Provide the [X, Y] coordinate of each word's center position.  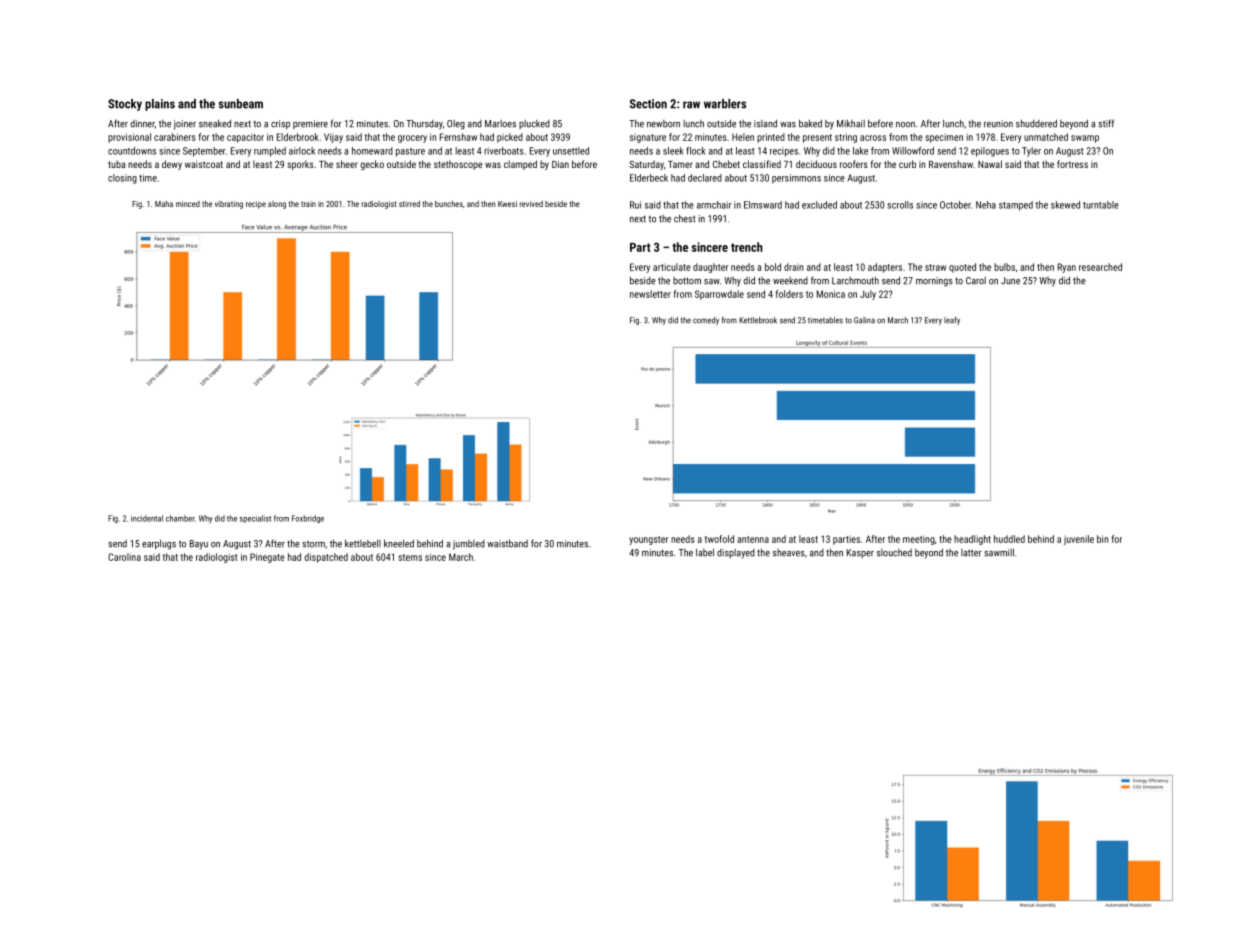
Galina [864, 320]
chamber [180, 518]
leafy [952, 321]
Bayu [199, 545]
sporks [300, 165]
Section [648, 104]
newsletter [650, 294]
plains [160, 105]
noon [905, 125]
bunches [449, 203]
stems [410, 557]
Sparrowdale [719, 295]
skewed [1065, 205]
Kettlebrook [758, 320]
